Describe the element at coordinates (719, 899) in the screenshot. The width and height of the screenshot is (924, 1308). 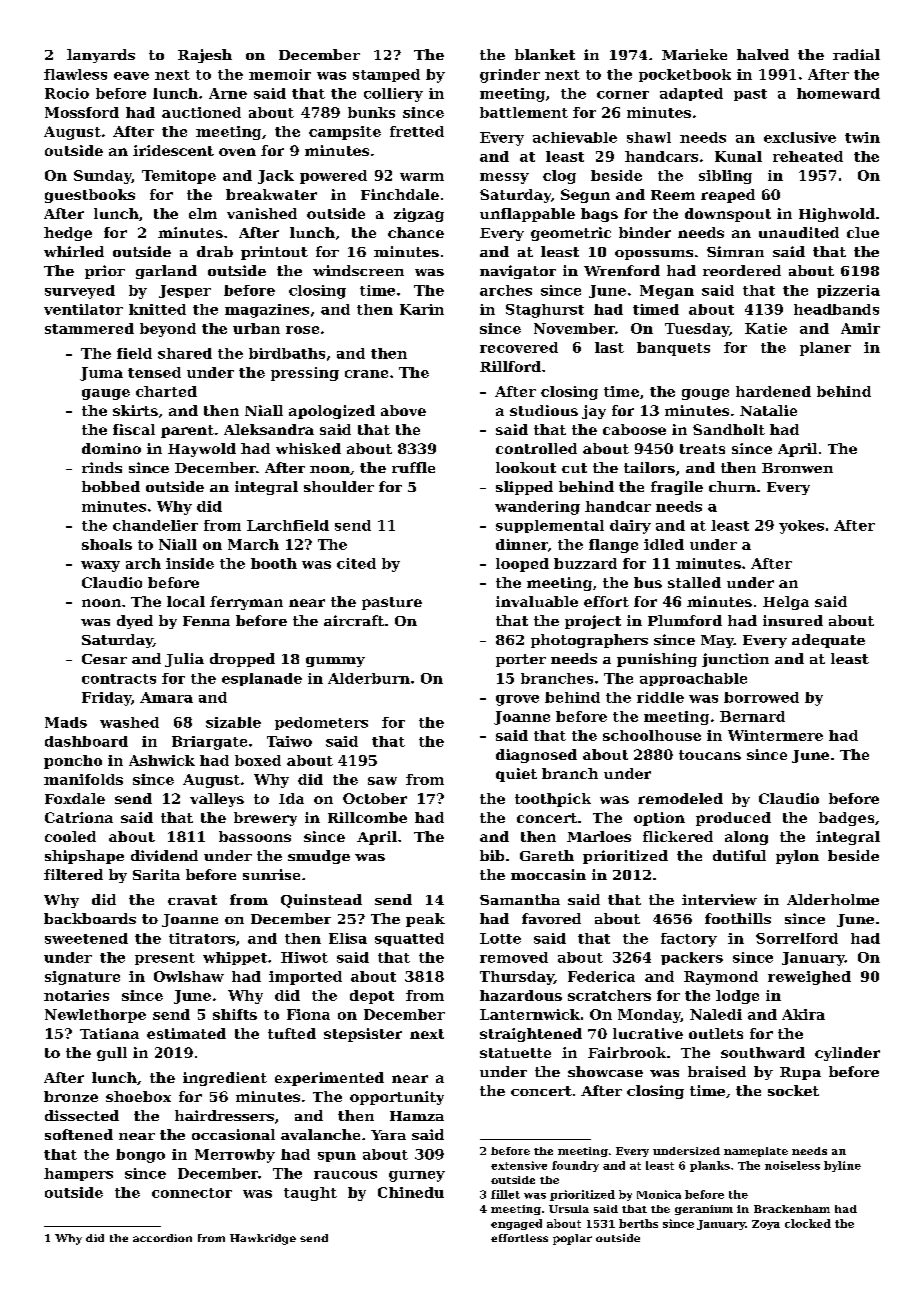
I see `interview` at that location.
